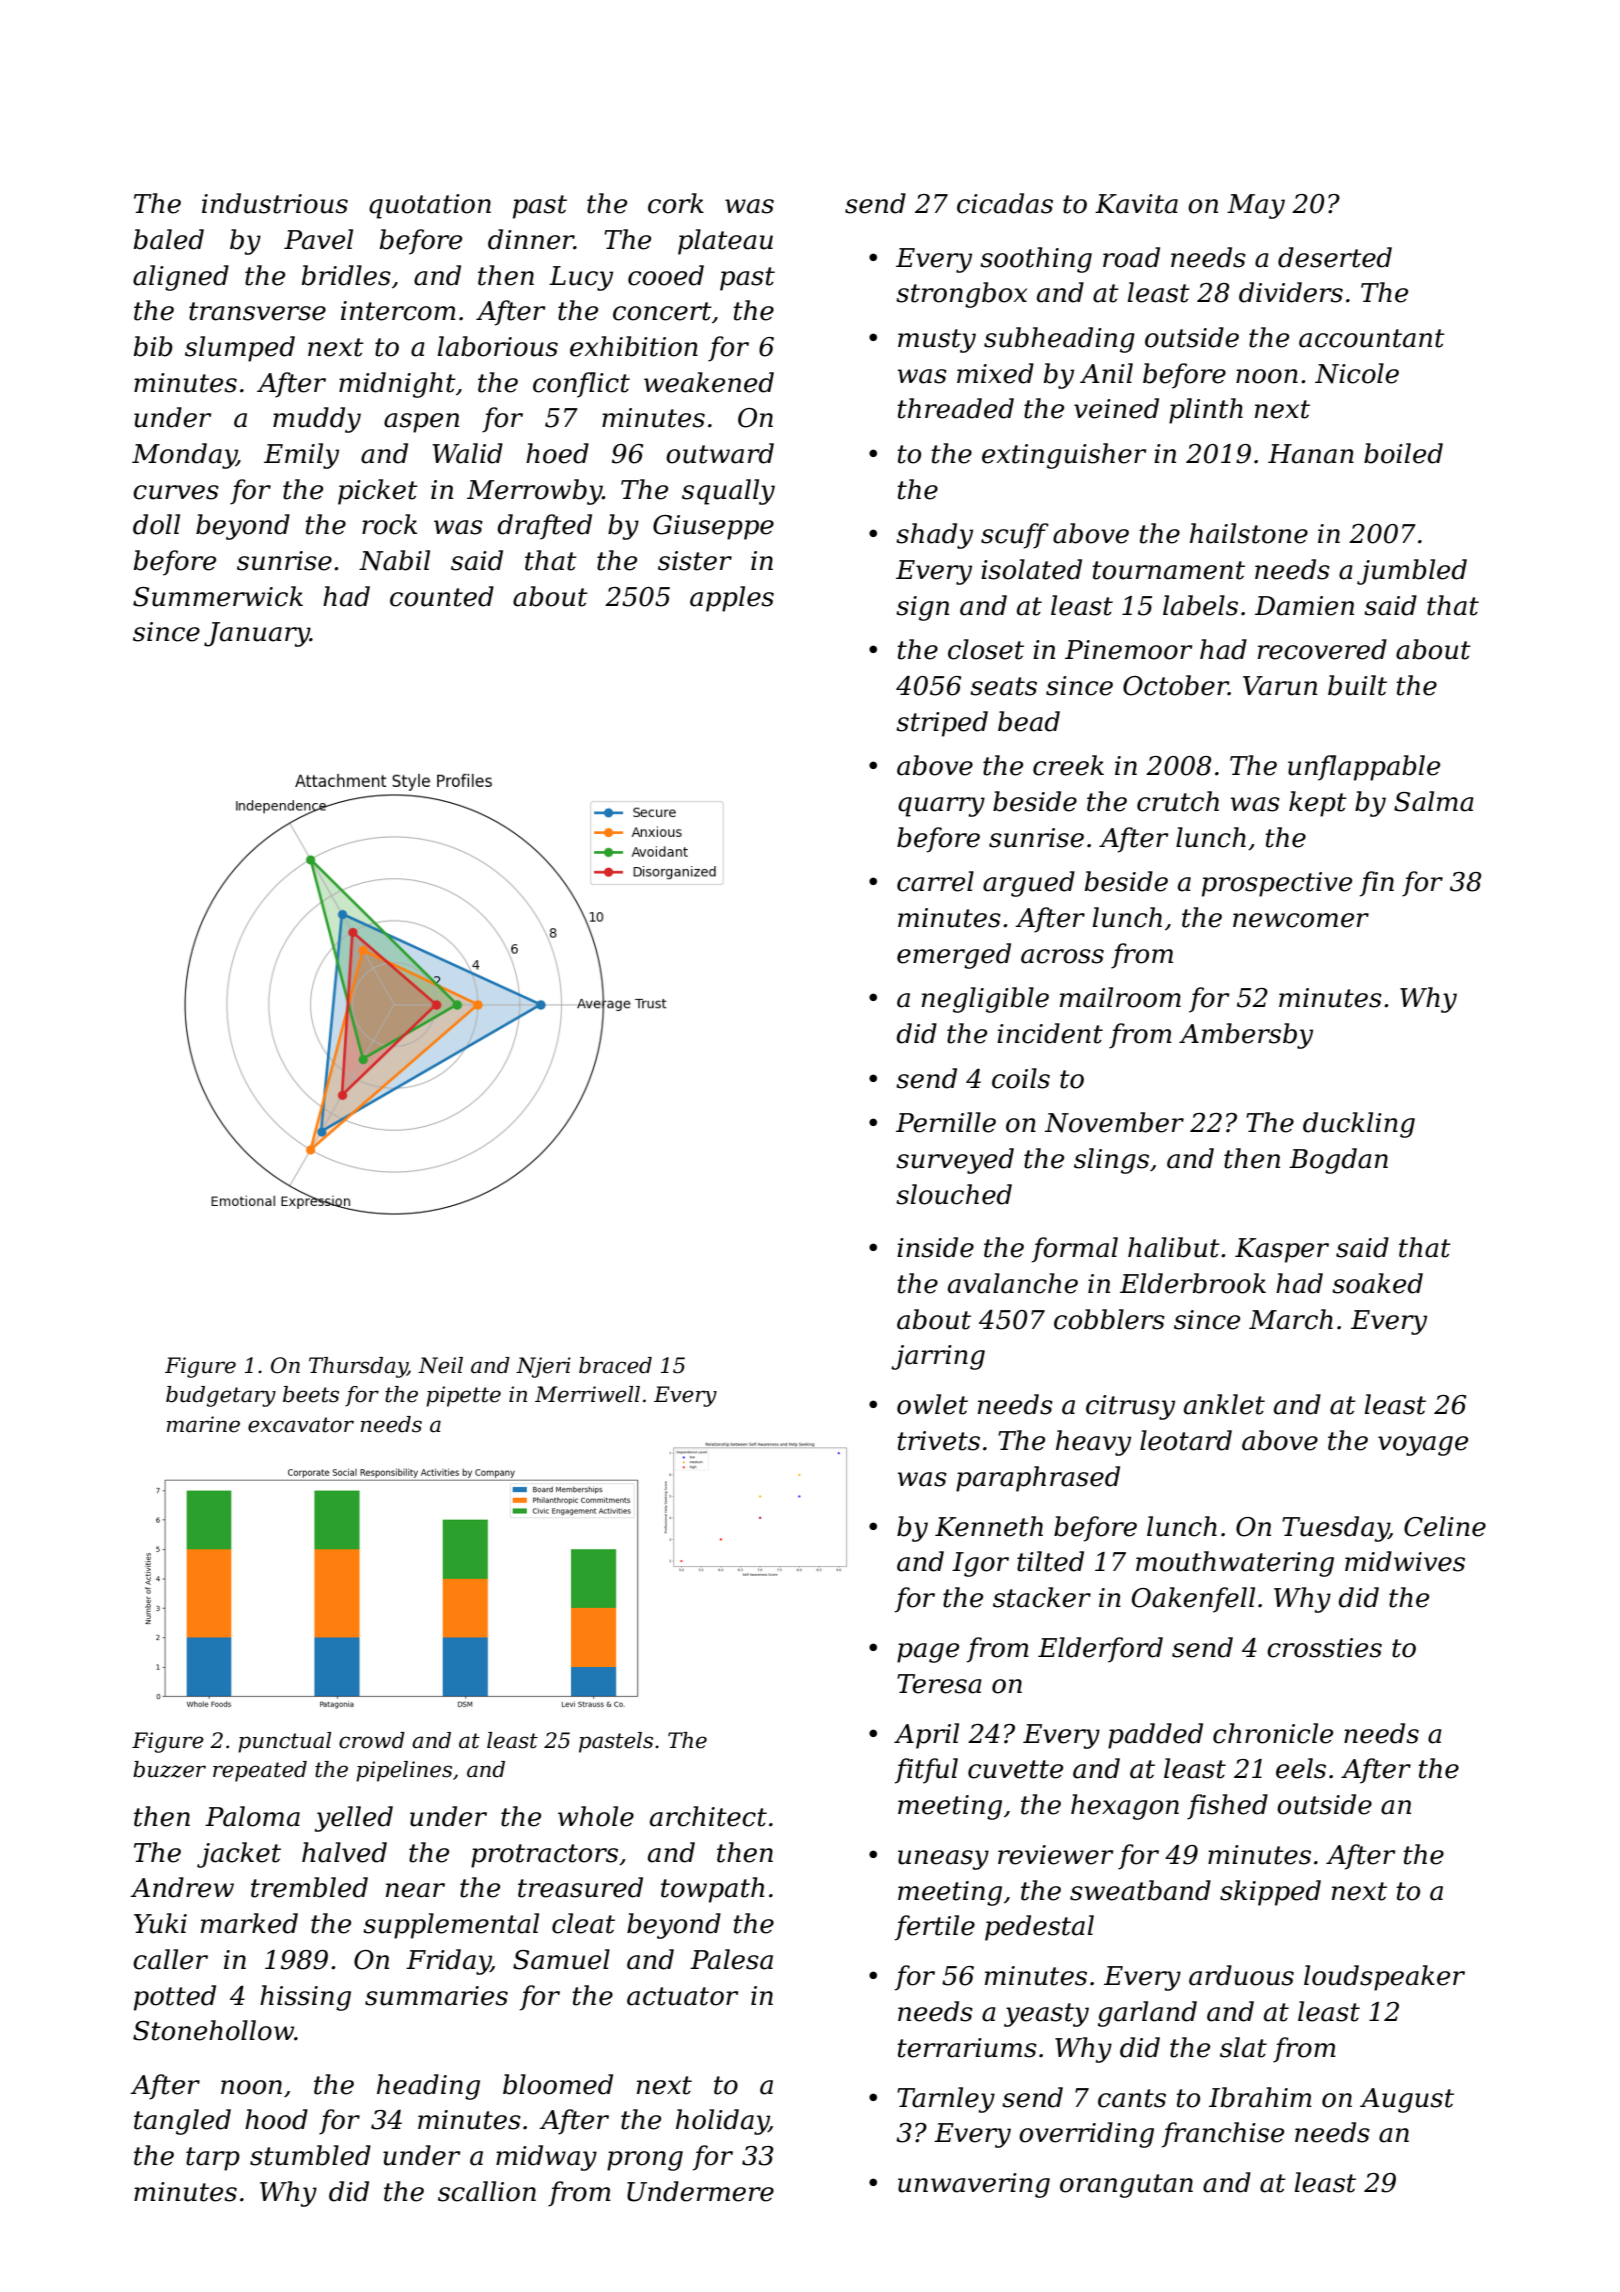 The image size is (1620, 2292). Describe the element at coordinates (221, 1396) in the screenshot. I see `budgetary` at that location.
